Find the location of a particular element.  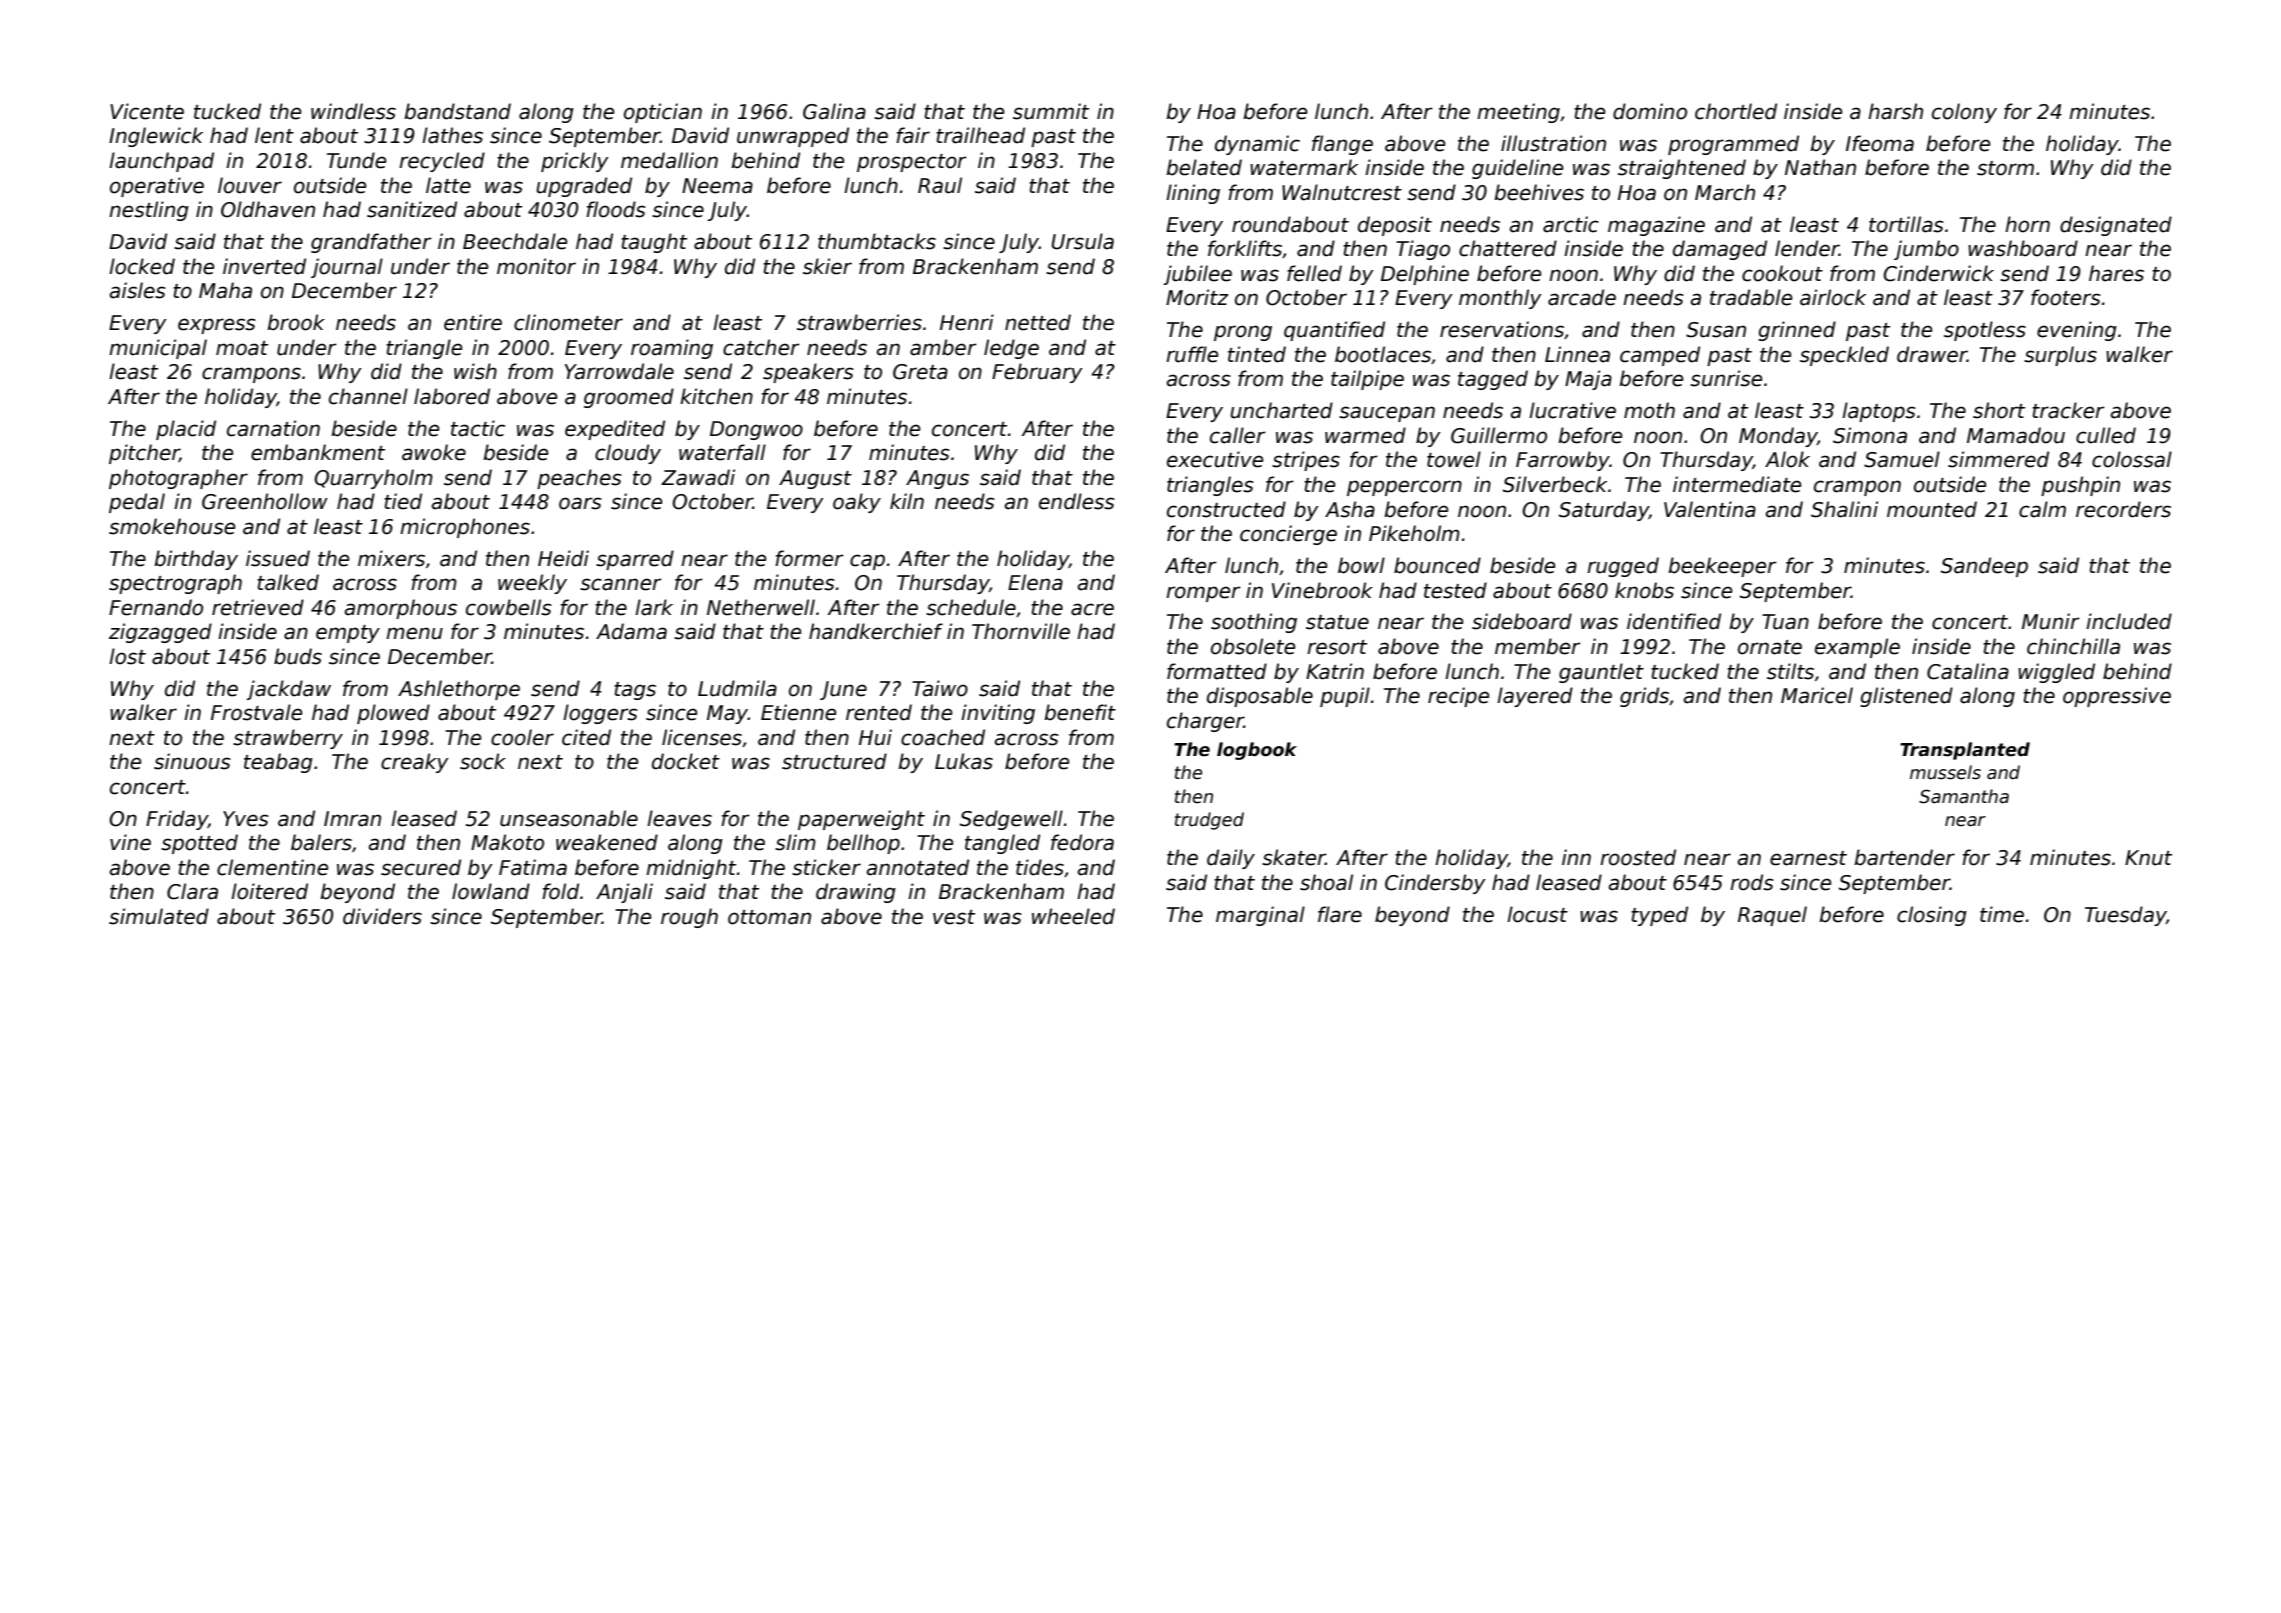

included is located at coordinates (2129, 621).
